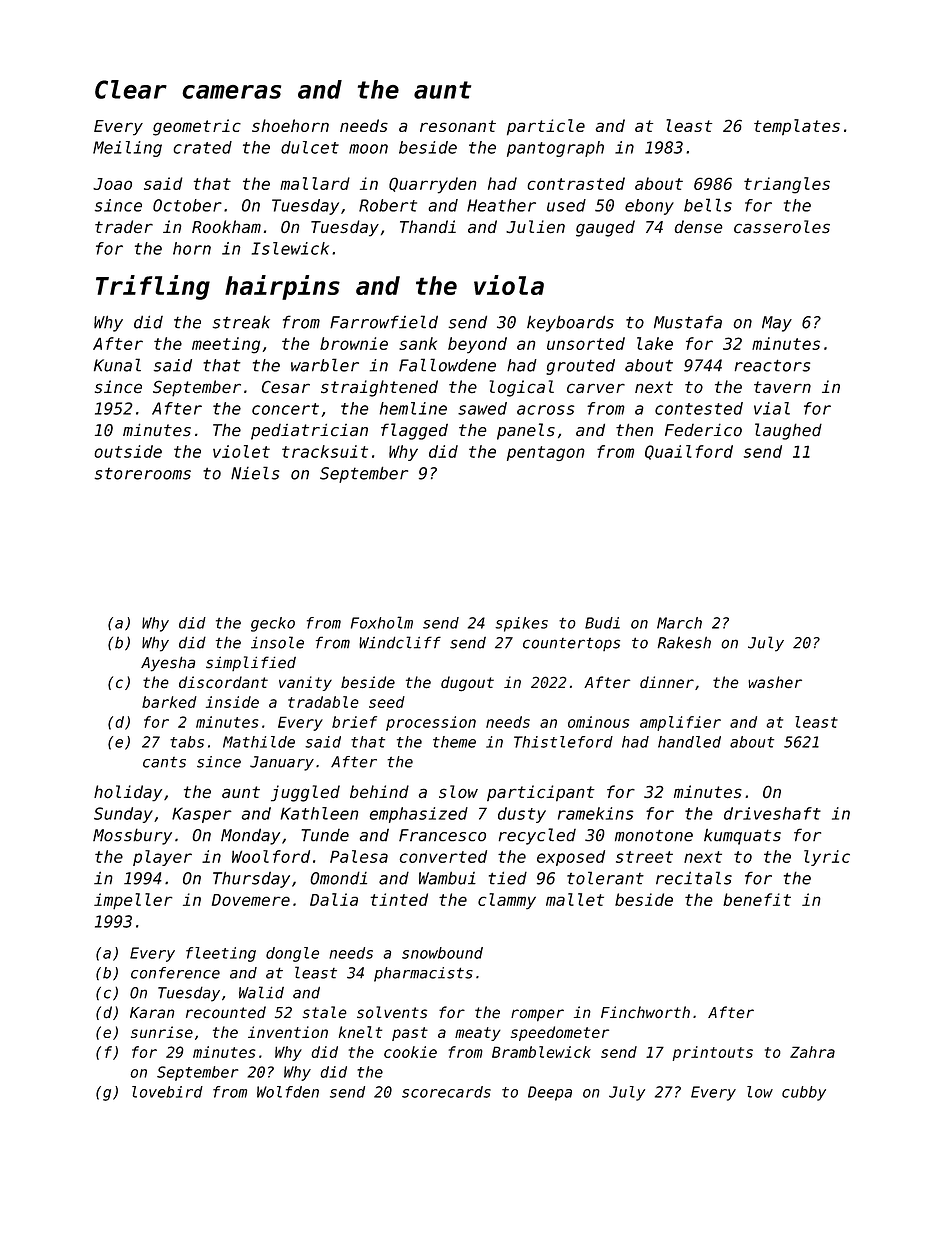 The image size is (952, 1233). Describe the element at coordinates (787, 185) in the screenshot. I see `triangles` at that location.
